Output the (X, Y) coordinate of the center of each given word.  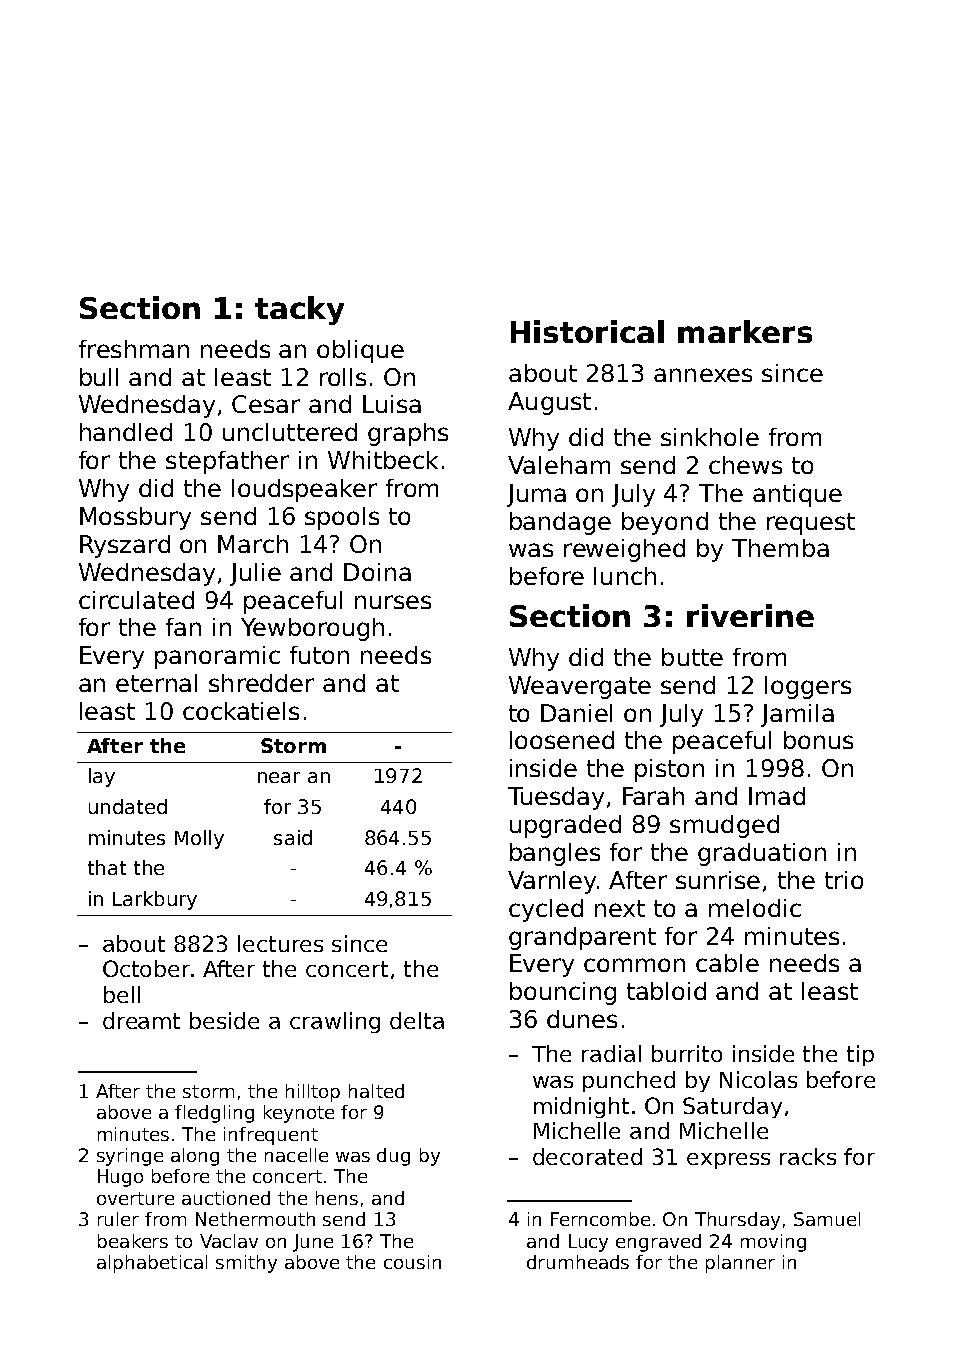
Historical (587, 331)
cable (727, 963)
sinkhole (710, 437)
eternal (156, 683)
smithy (246, 1264)
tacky (299, 310)
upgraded (565, 826)
